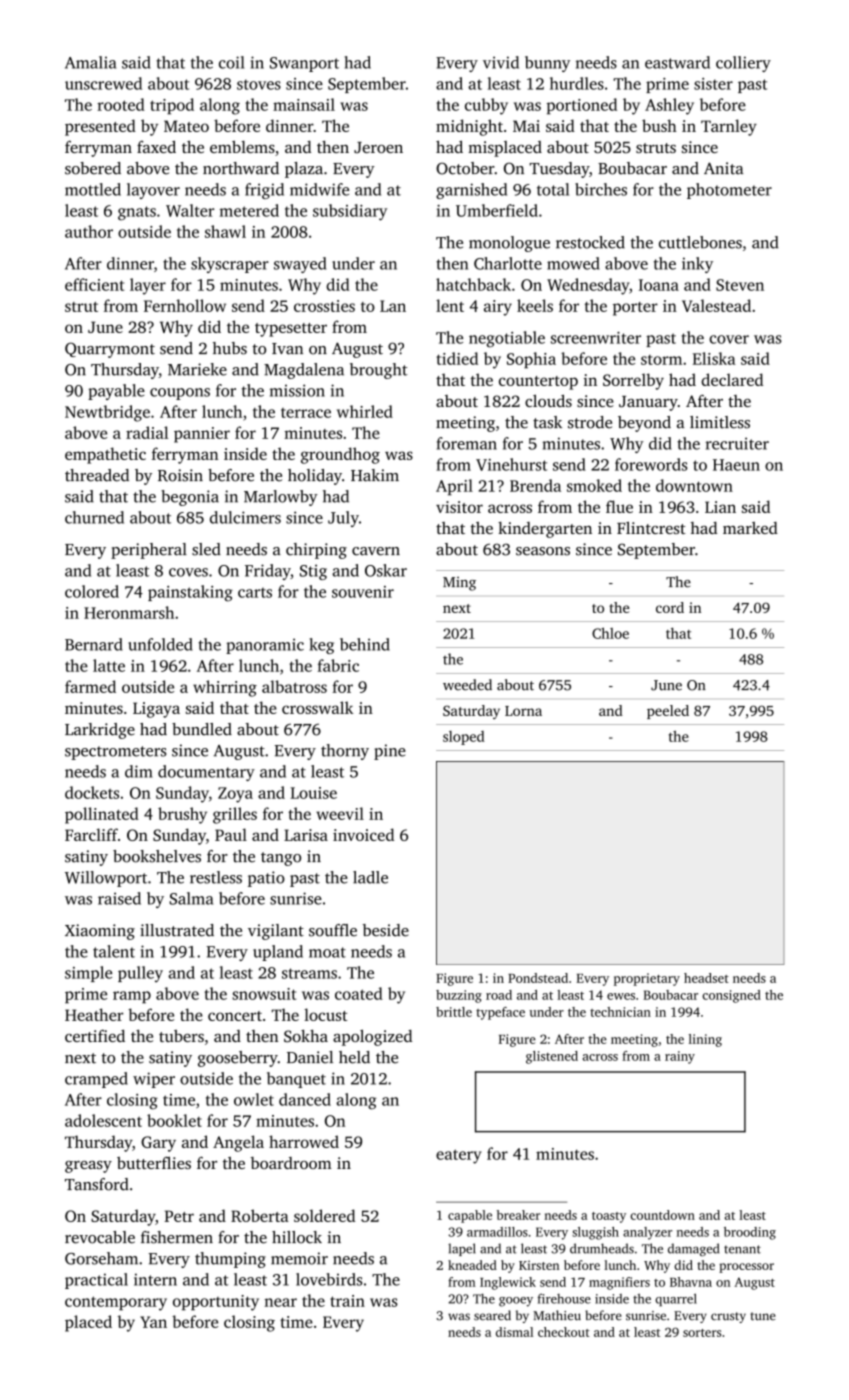  I want to click on lining, so click(705, 1040).
